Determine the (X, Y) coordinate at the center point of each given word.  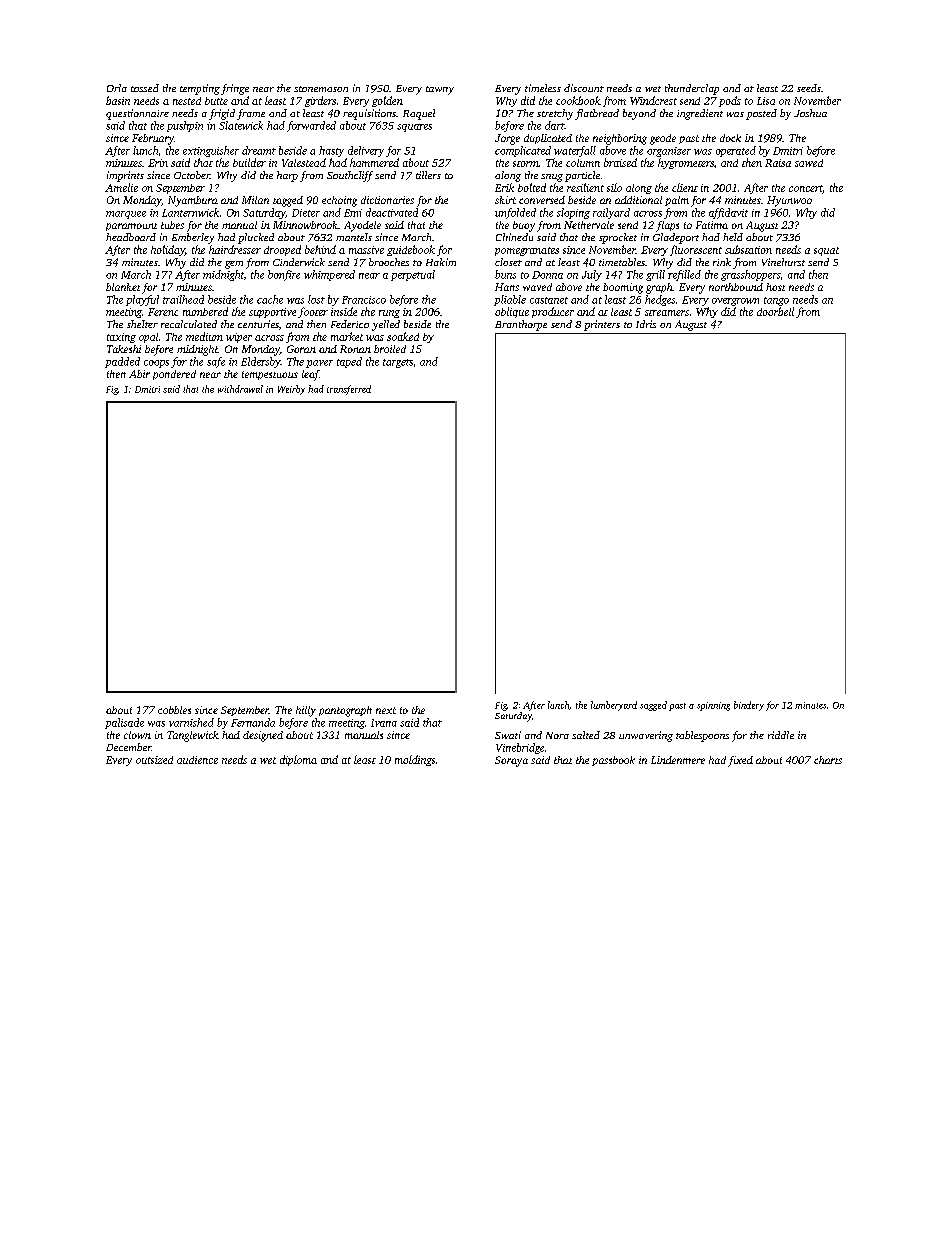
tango (776, 301)
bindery (749, 706)
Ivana (384, 723)
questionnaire (137, 114)
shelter (142, 324)
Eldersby (261, 362)
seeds (809, 88)
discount (584, 88)
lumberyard (614, 706)
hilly (306, 711)
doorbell (775, 311)
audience (197, 760)
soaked (403, 336)
